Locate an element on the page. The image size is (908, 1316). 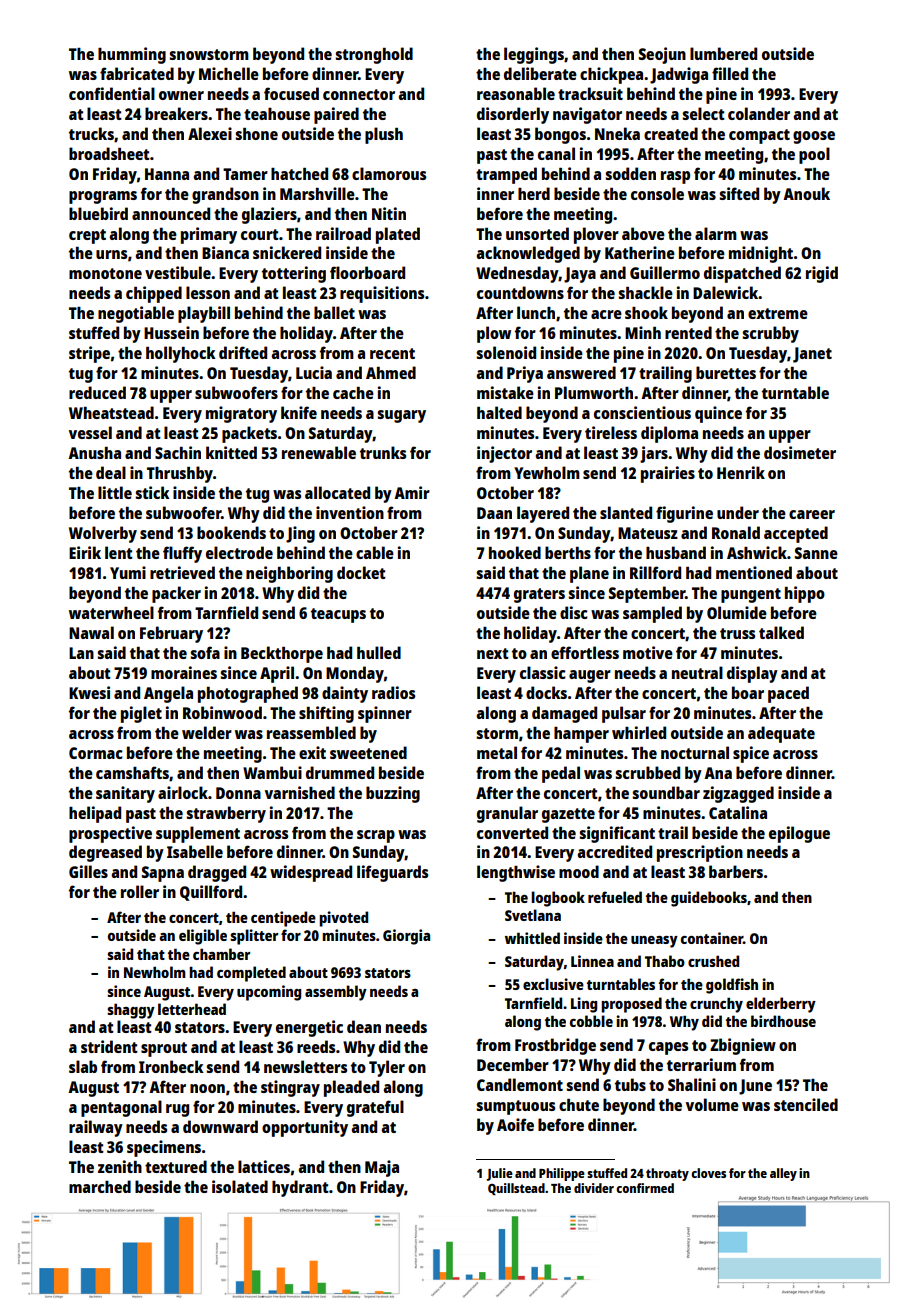
fluffy is located at coordinates (182, 554).
